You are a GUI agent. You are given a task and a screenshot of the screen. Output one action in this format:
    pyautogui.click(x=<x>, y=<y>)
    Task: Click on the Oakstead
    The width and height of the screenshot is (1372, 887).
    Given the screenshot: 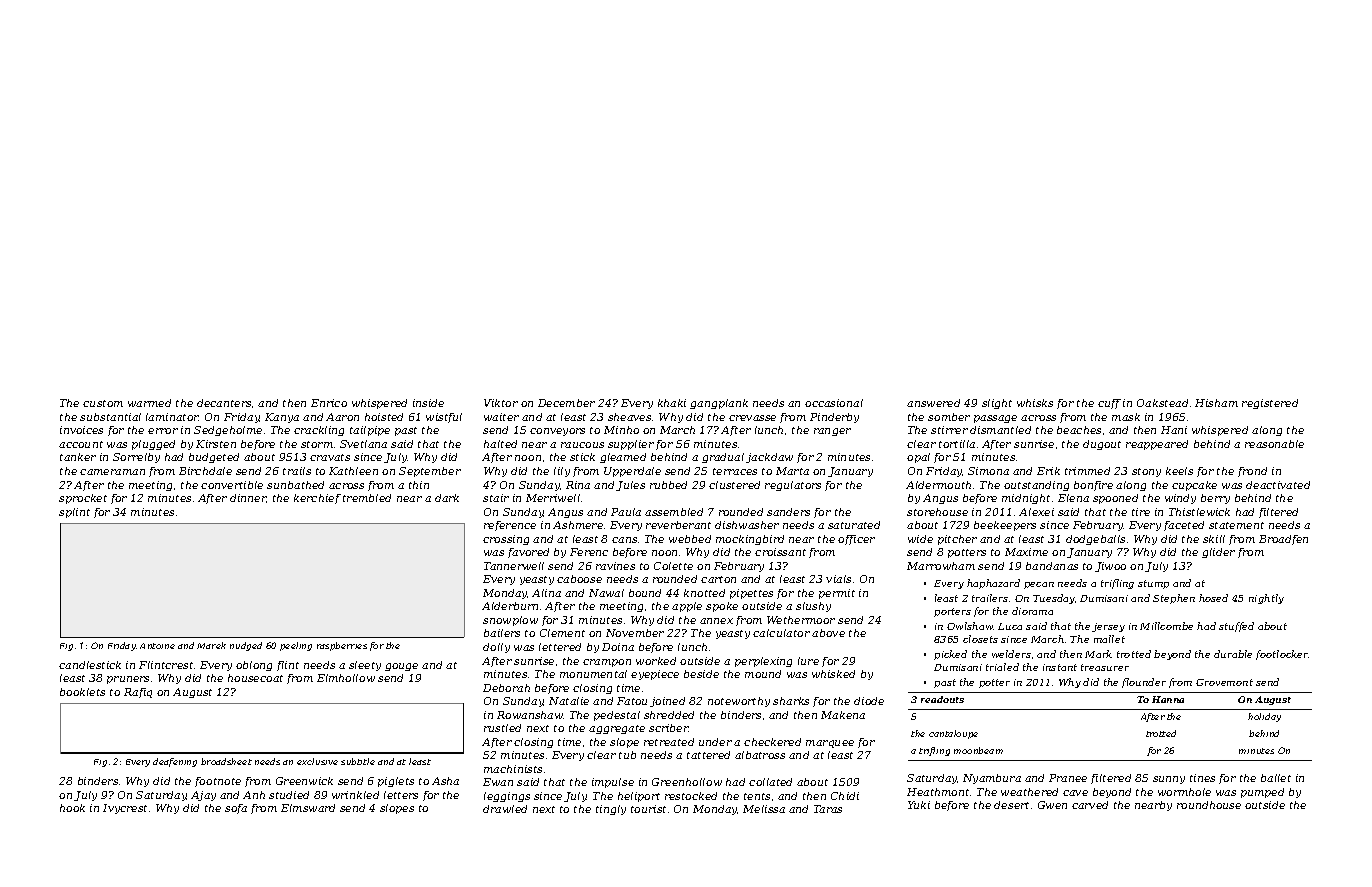 What is the action you would take?
    pyautogui.click(x=1162, y=403)
